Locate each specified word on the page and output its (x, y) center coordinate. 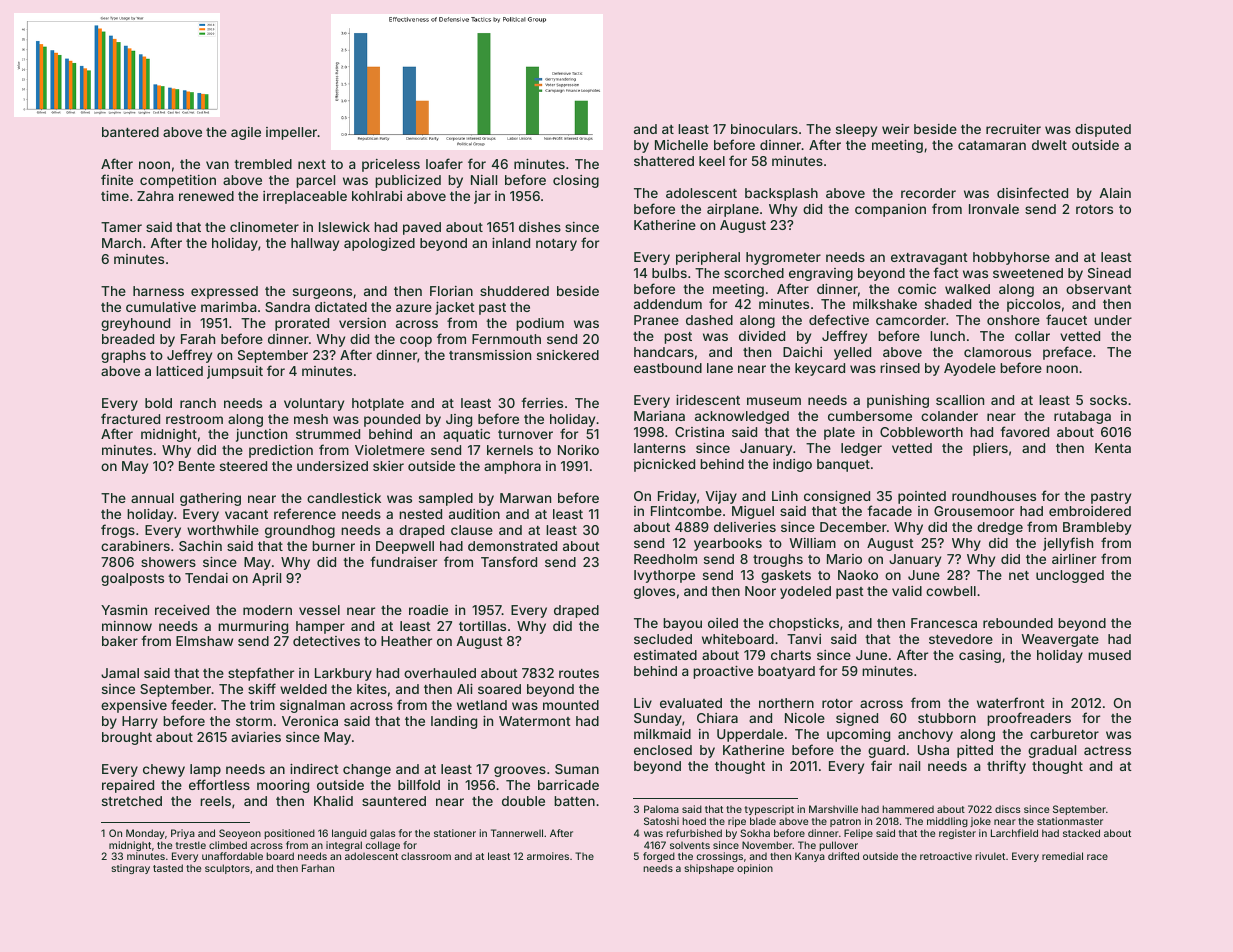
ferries (542, 402)
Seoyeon (240, 834)
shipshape (709, 869)
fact (946, 272)
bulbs (669, 273)
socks (1108, 400)
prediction (281, 451)
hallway (315, 244)
